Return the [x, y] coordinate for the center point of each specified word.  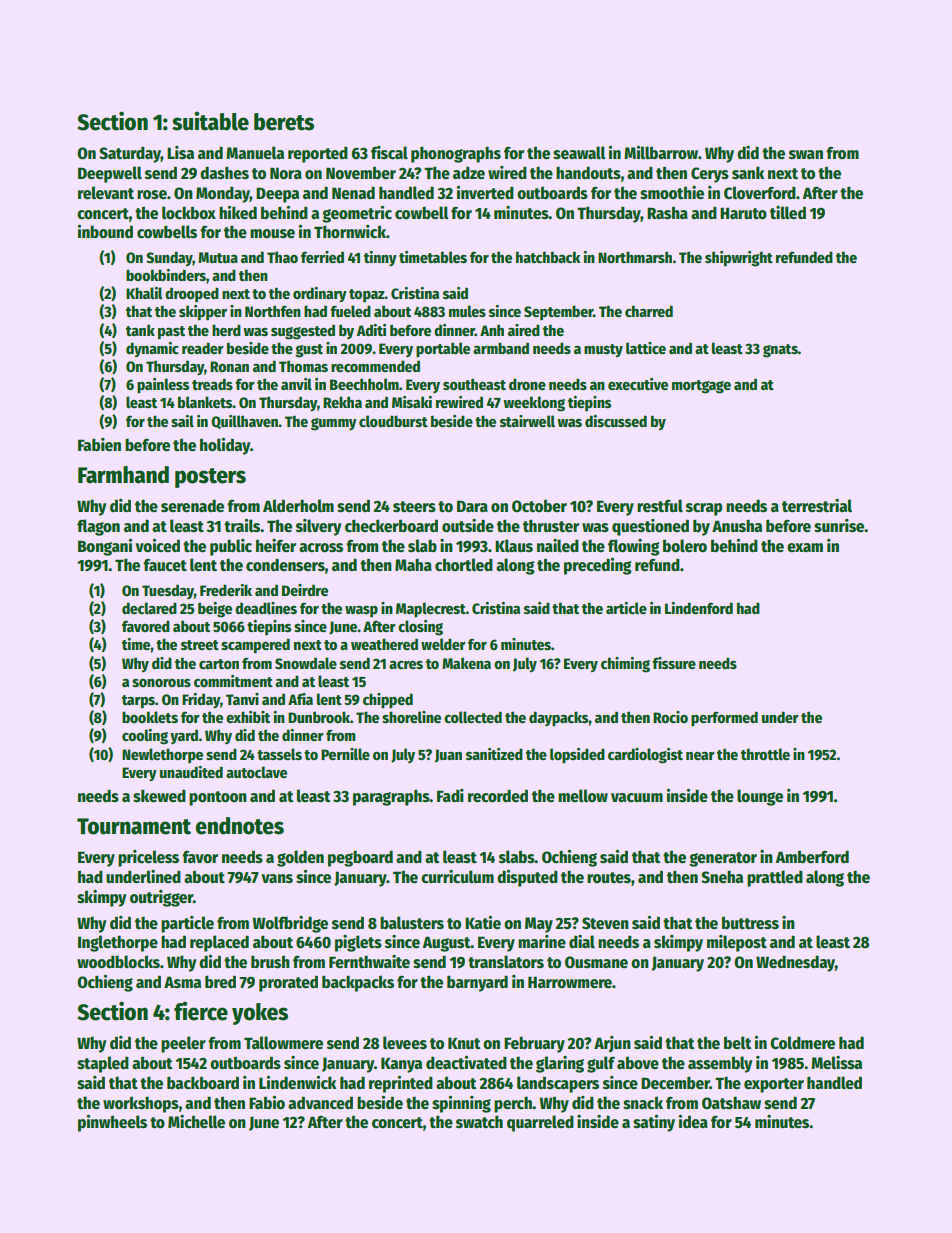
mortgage [701, 387]
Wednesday [795, 963]
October [539, 506]
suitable [210, 121]
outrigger [161, 898]
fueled [350, 311]
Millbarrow [661, 153]
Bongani [105, 547]
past [171, 333]
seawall [579, 152]
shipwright [739, 259]
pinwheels [112, 1123]
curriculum [457, 877]
